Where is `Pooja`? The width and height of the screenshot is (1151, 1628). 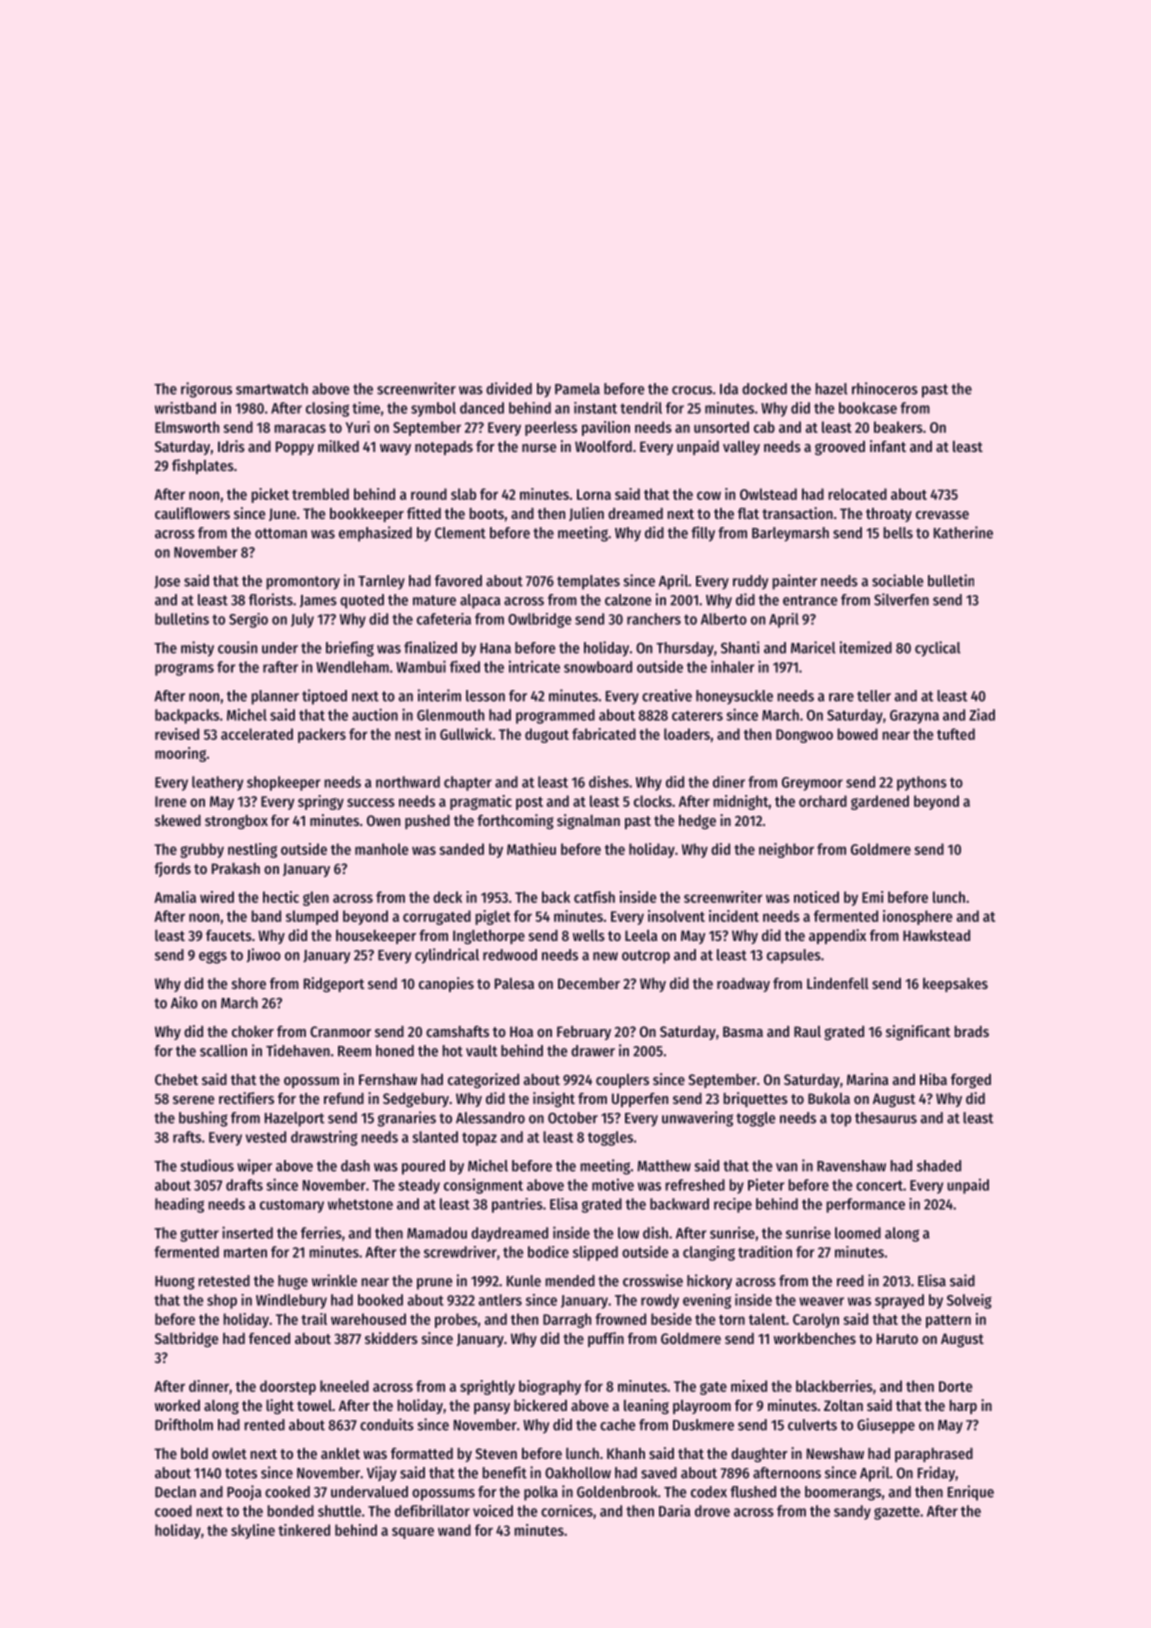
Pooja is located at coordinates (244, 1492).
